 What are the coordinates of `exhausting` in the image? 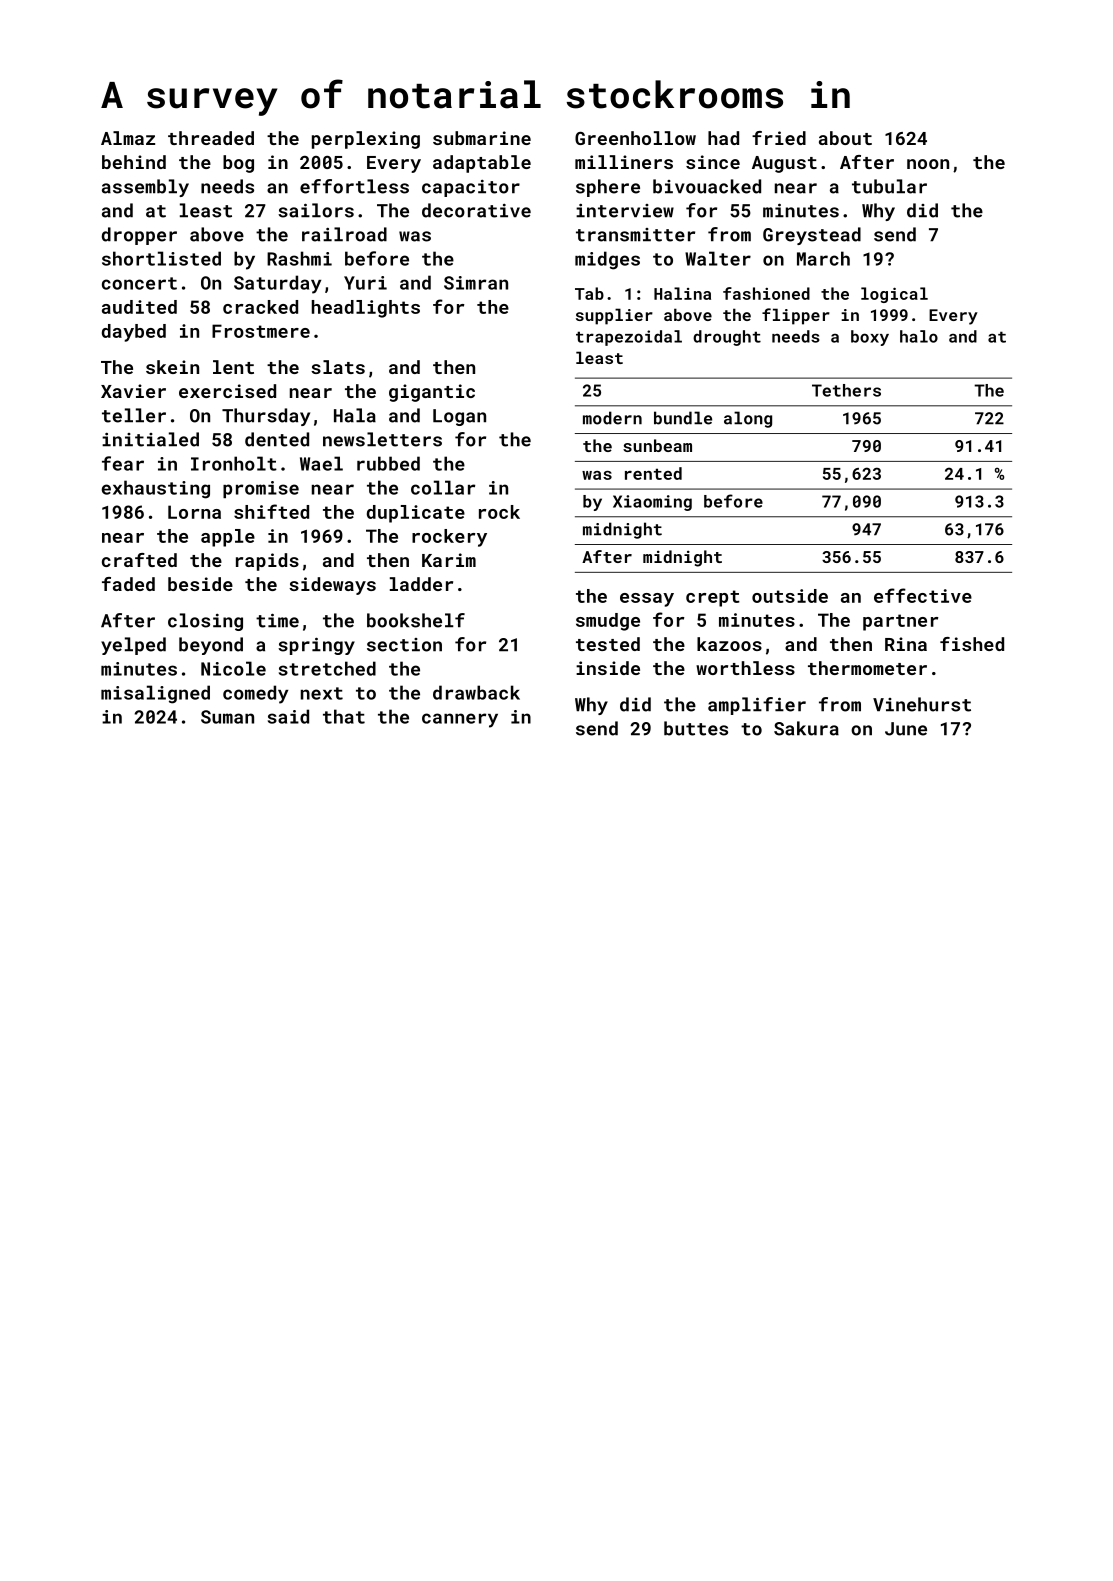 It's located at (156, 489).
